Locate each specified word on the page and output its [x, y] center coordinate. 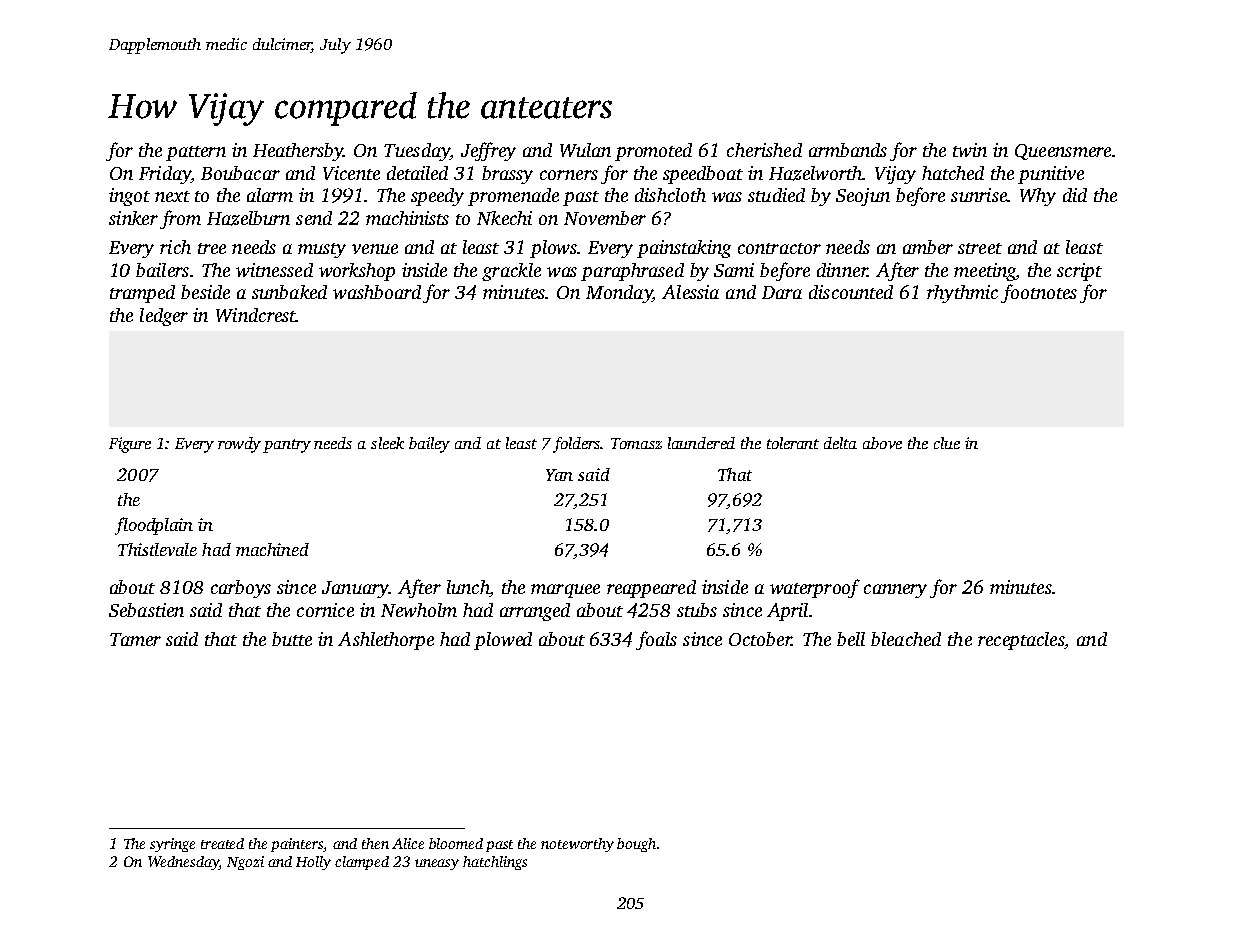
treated [222, 843]
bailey [429, 445]
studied [776, 195]
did [1075, 195]
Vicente [351, 173]
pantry [287, 446]
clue [947, 443]
